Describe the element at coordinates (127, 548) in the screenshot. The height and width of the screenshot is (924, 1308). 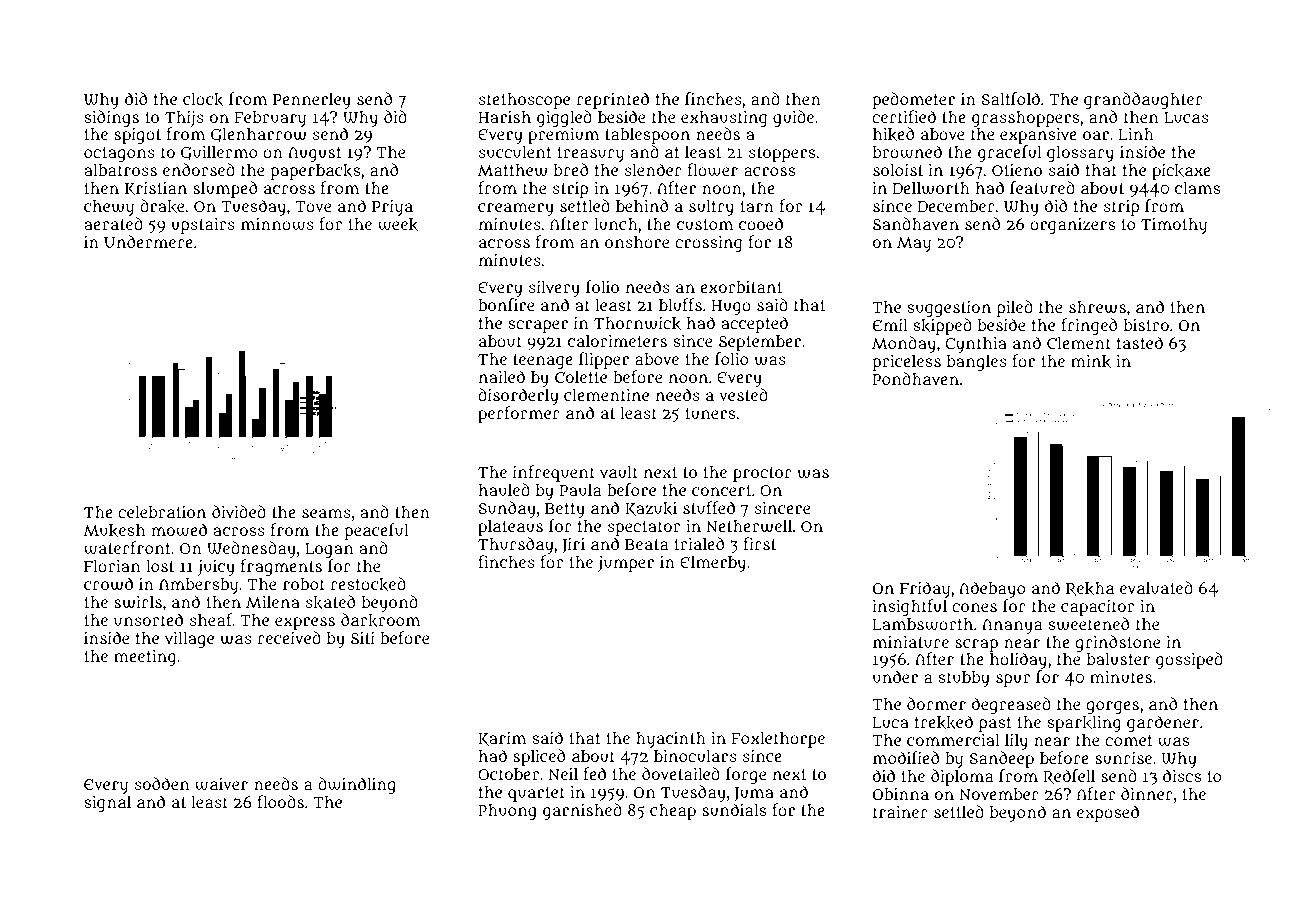
I see `waterfront` at that location.
